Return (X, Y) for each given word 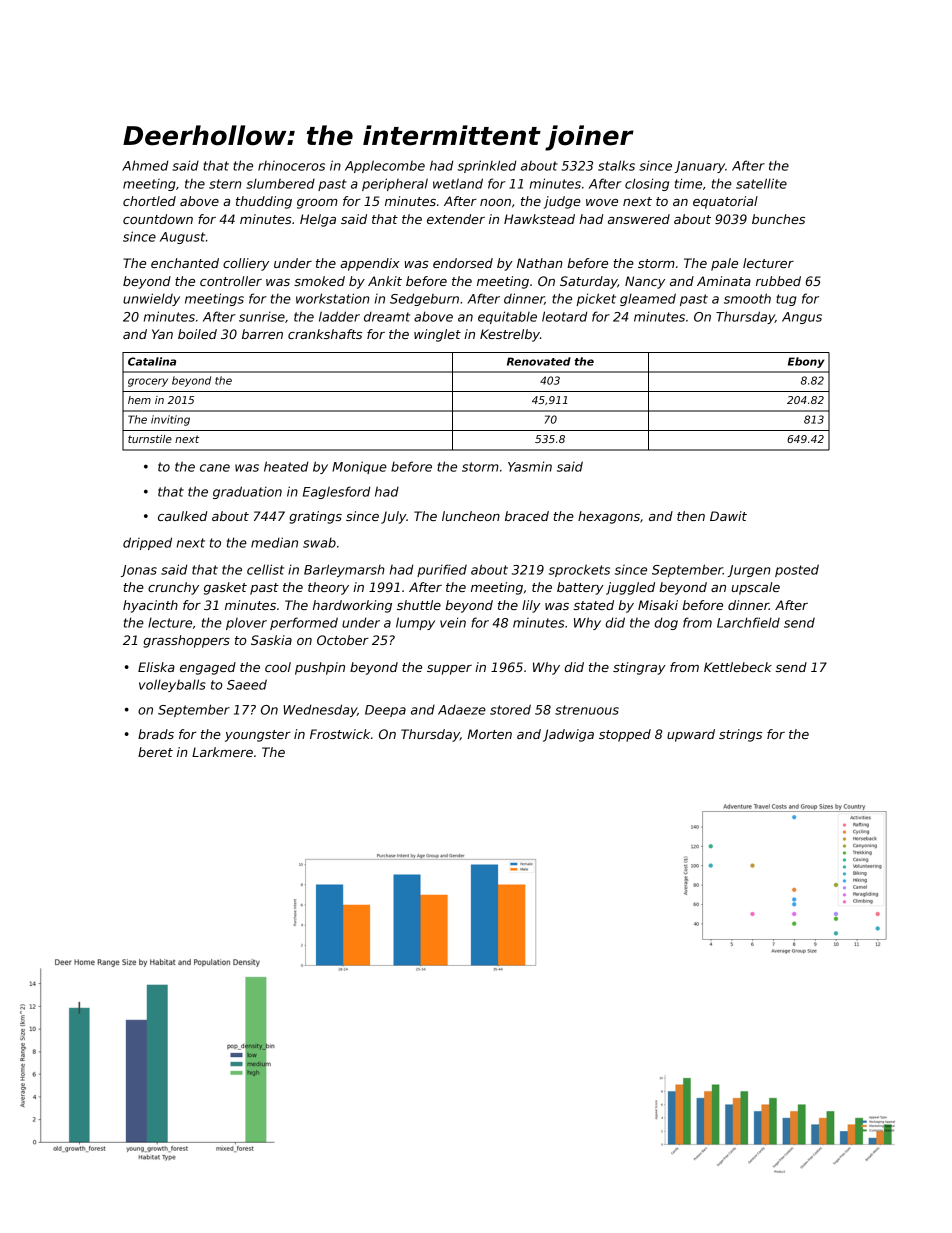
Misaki (658, 605)
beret (155, 752)
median (274, 542)
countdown (158, 219)
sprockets (579, 570)
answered (639, 219)
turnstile (150, 439)
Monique (359, 467)
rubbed (778, 281)
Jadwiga (568, 735)
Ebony (806, 362)
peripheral (395, 184)
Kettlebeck (738, 667)
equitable (507, 317)
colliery (246, 264)
